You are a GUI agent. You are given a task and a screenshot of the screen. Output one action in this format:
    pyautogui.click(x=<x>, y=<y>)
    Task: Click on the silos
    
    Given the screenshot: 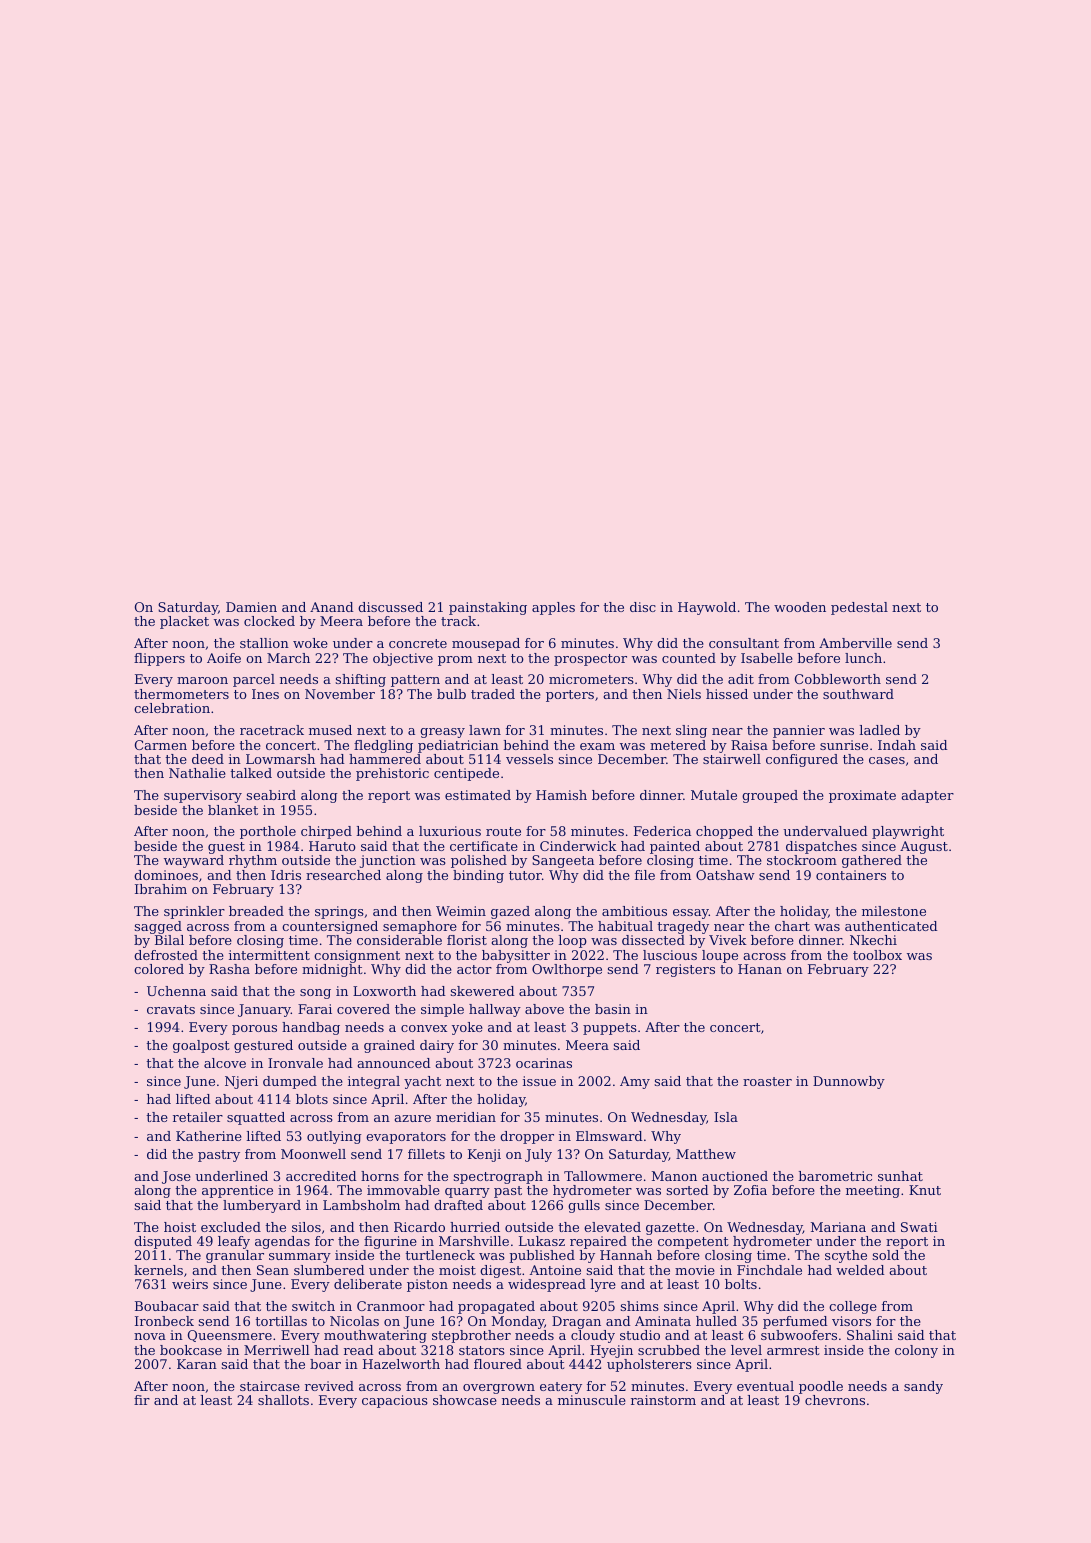 What is the action you would take?
    pyautogui.click(x=306, y=1227)
